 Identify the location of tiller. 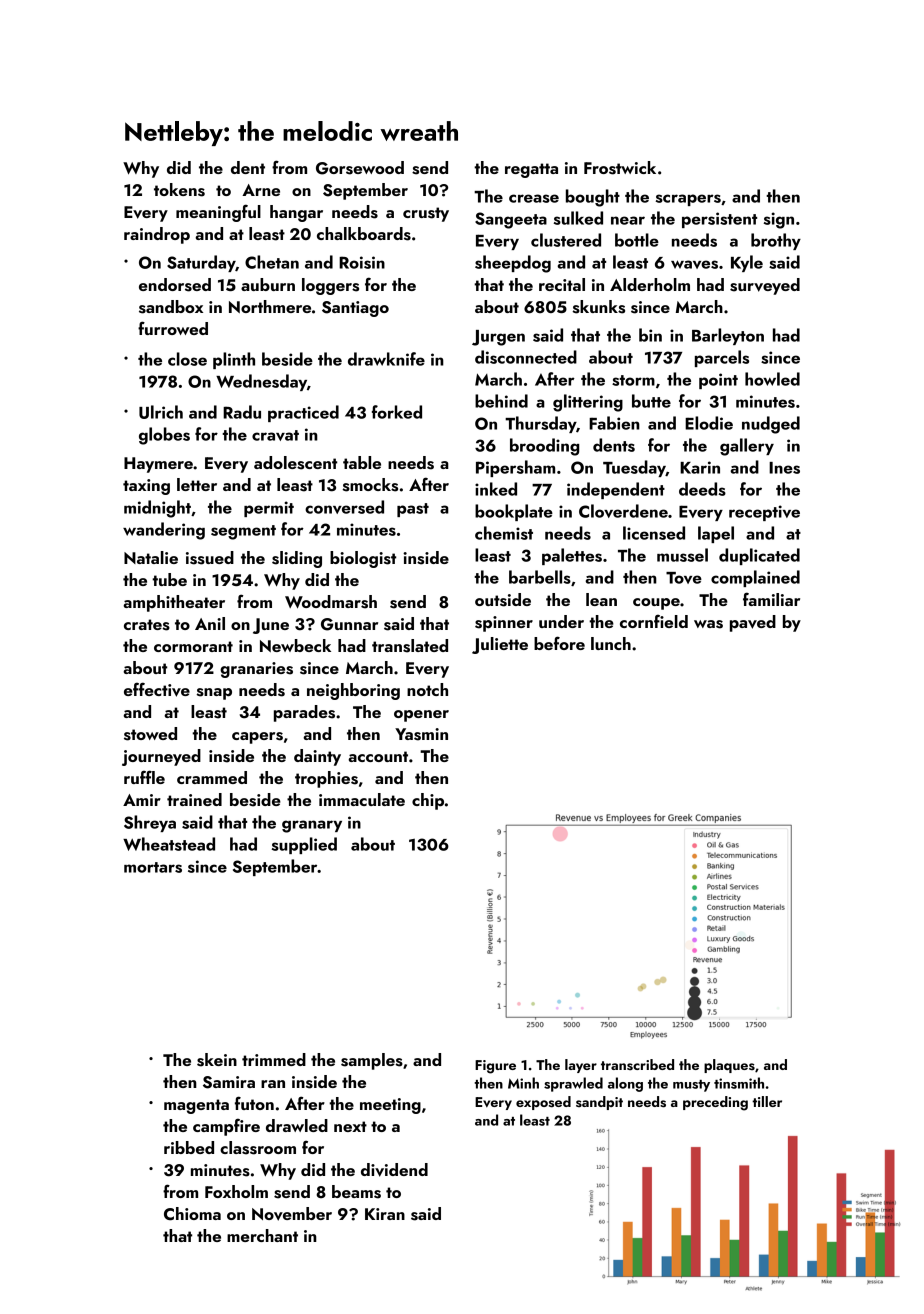
(767, 1101).
